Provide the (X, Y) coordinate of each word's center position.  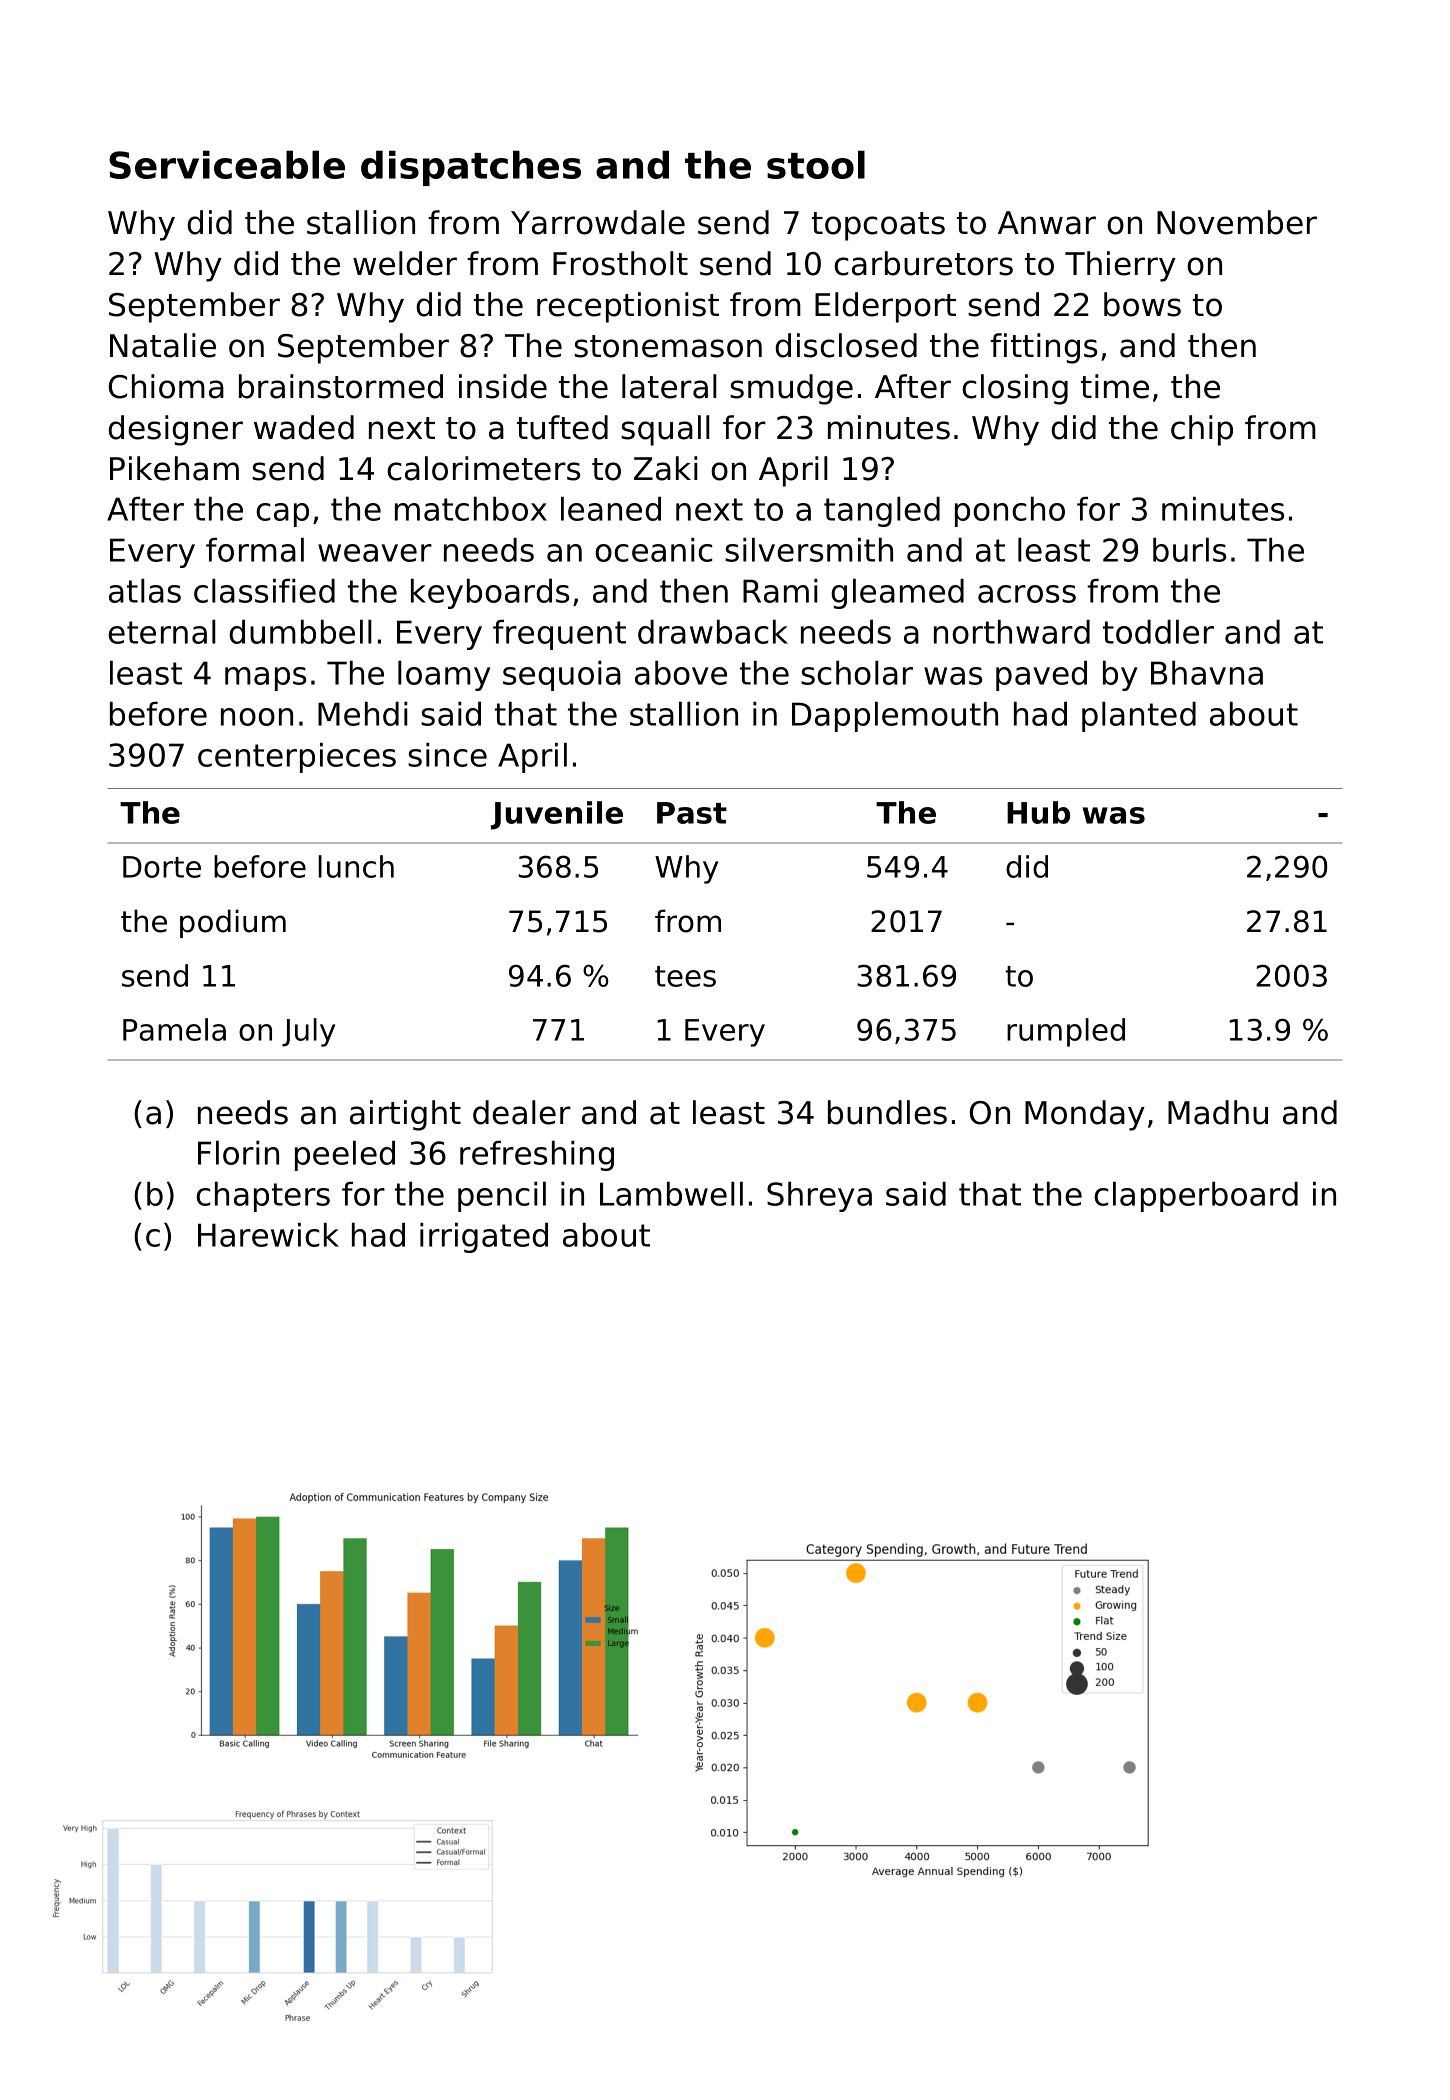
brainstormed (341, 386)
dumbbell (300, 632)
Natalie (163, 345)
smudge (791, 389)
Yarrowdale (598, 222)
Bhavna (1207, 673)
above (681, 673)
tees (685, 976)
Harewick (268, 1235)
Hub (1038, 812)
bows (1142, 304)
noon (257, 717)
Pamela (174, 1029)
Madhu (1218, 1112)
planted (1139, 717)
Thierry (1120, 266)
